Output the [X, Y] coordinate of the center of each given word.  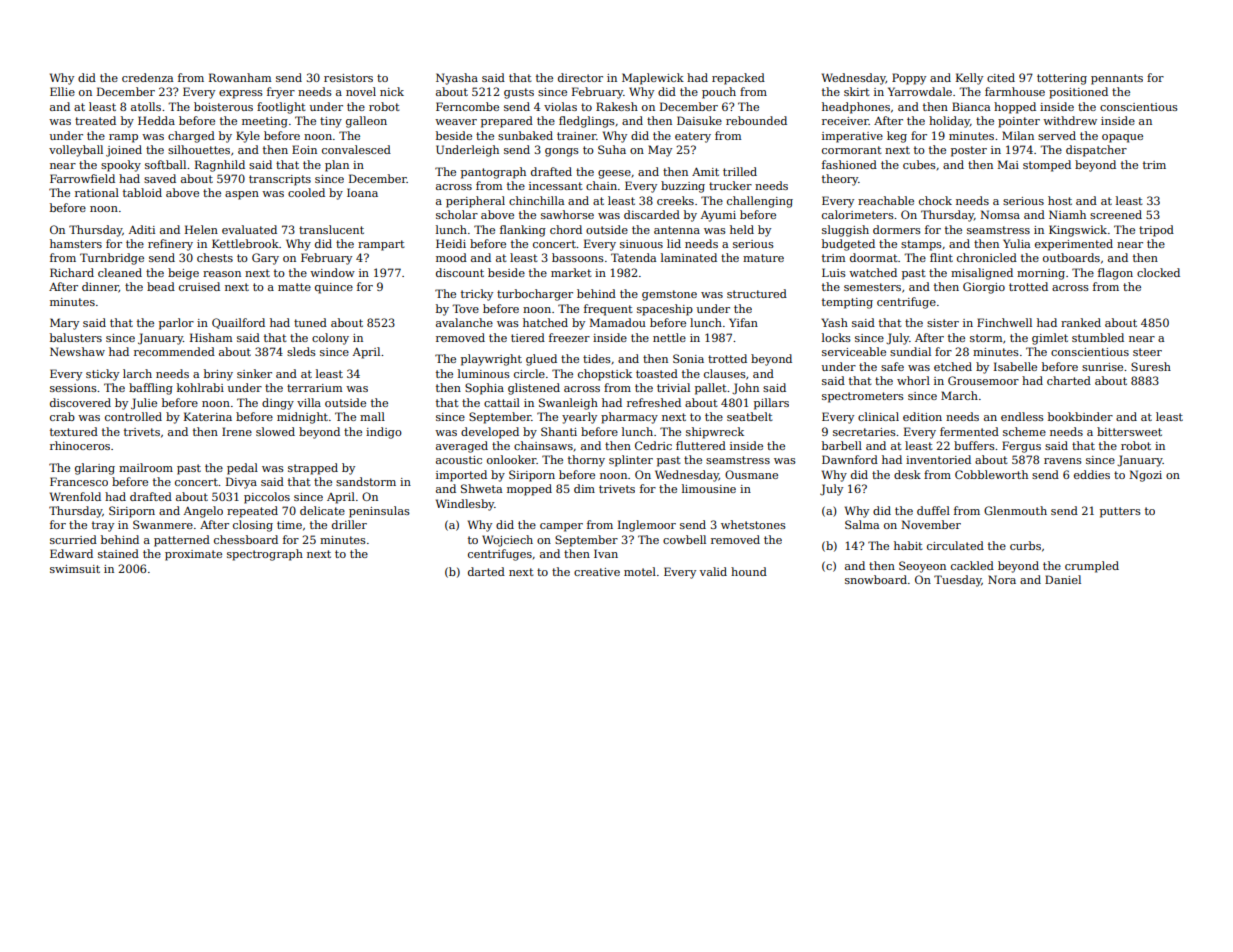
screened [1116, 214]
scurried [73, 539]
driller [349, 524]
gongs [562, 152]
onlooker [511, 459]
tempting [847, 303]
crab [62, 416]
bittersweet [1129, 431]
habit [908, 545]
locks [836, 337]
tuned [310, 322]
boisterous [223, 106]
